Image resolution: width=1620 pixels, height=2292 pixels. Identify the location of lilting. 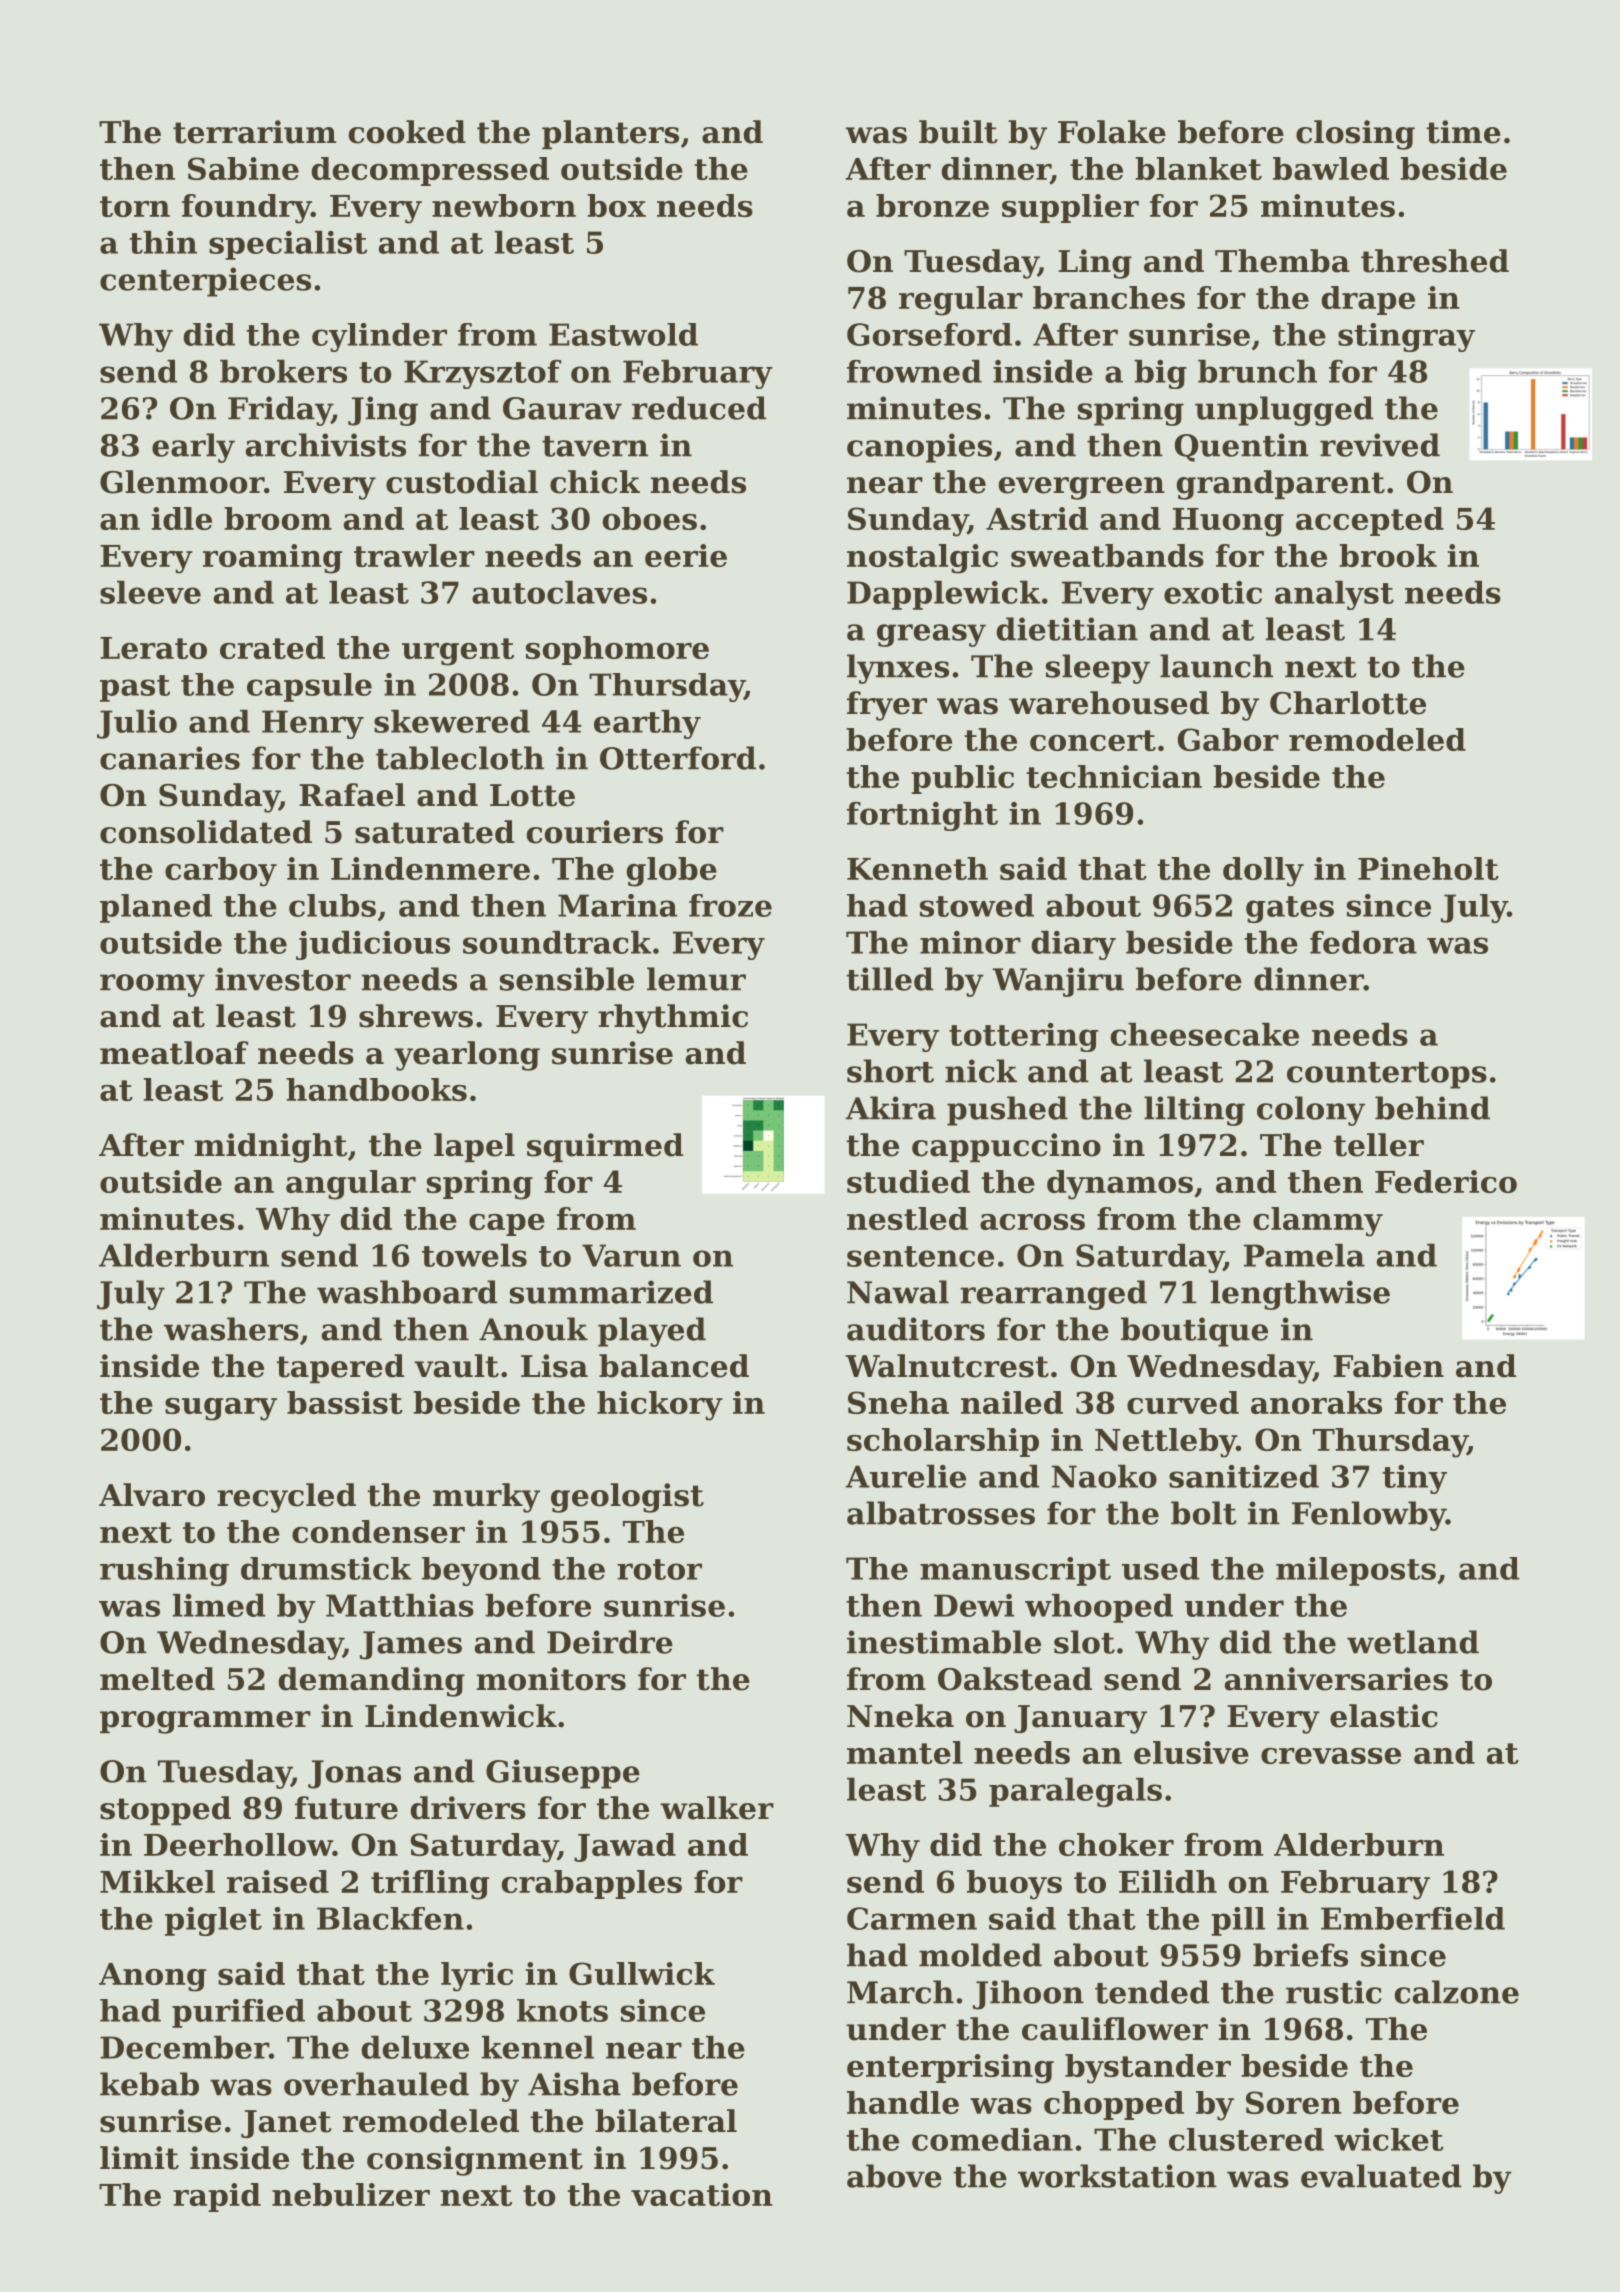
(1194, 1111).
